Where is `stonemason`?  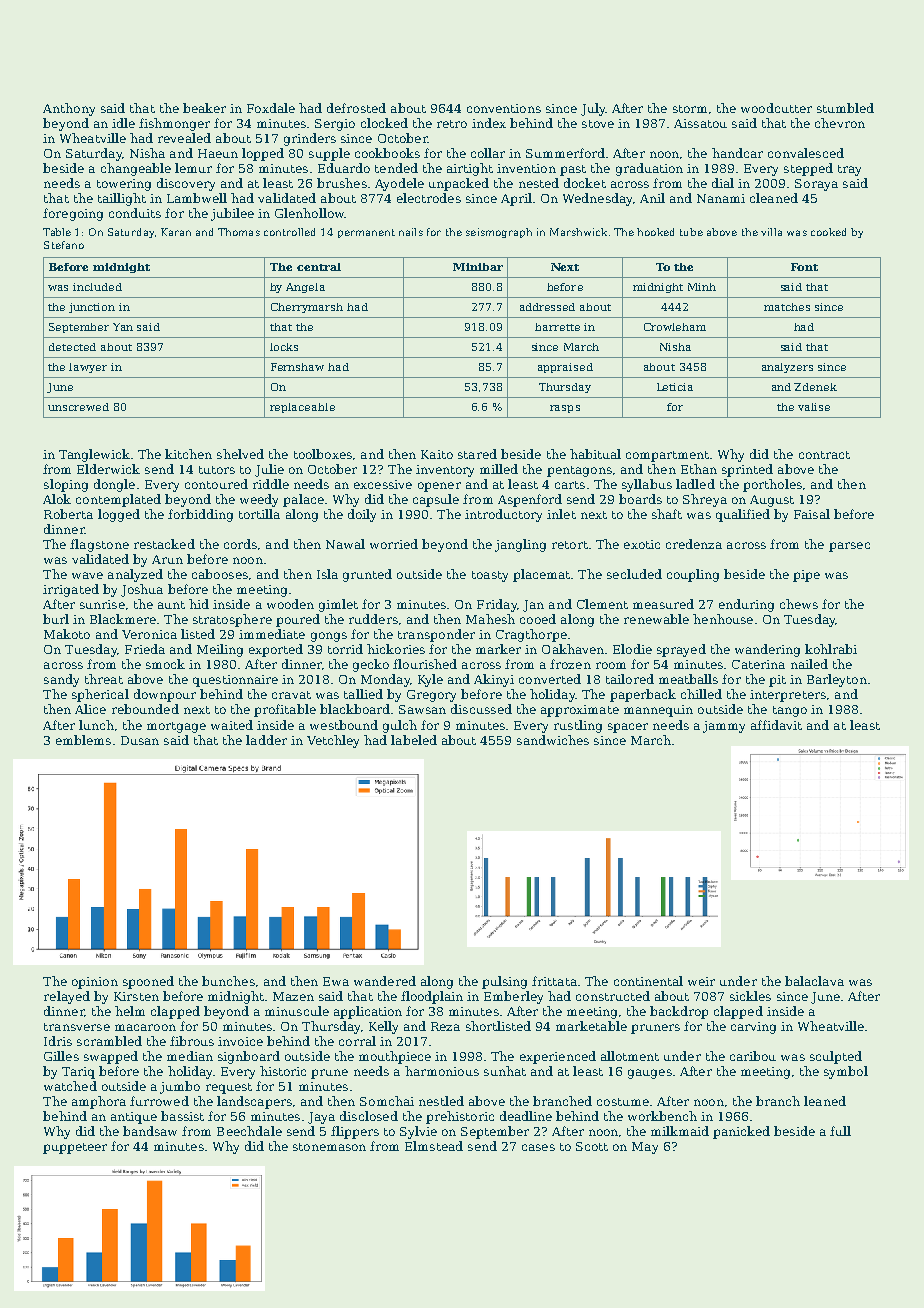 stonemason is located at coordinates (329, 1147).
